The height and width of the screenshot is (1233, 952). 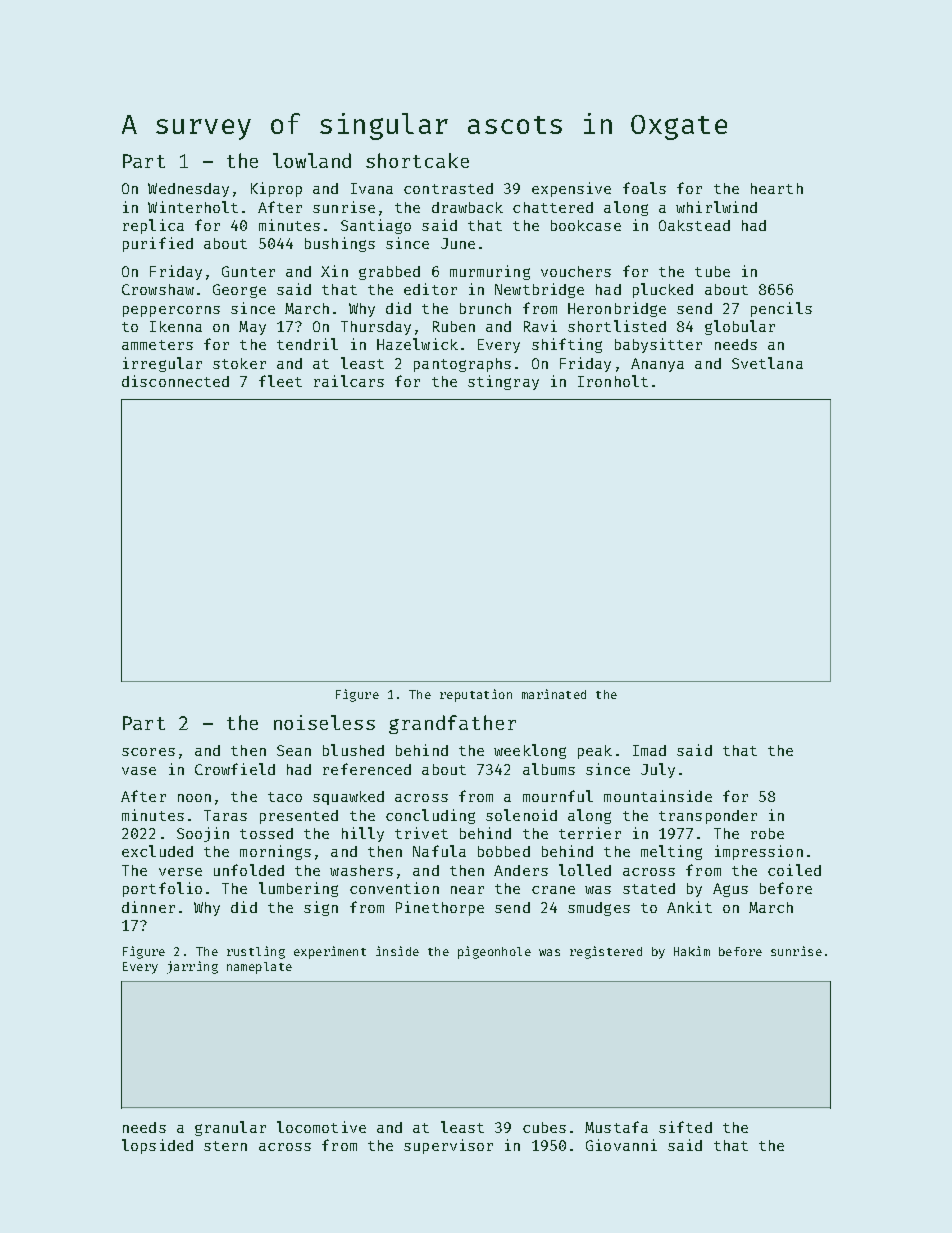 What do you see at coordinates (225, 1146) in the screenshot?
I see `stern` at bounding box center [225, 1146].
